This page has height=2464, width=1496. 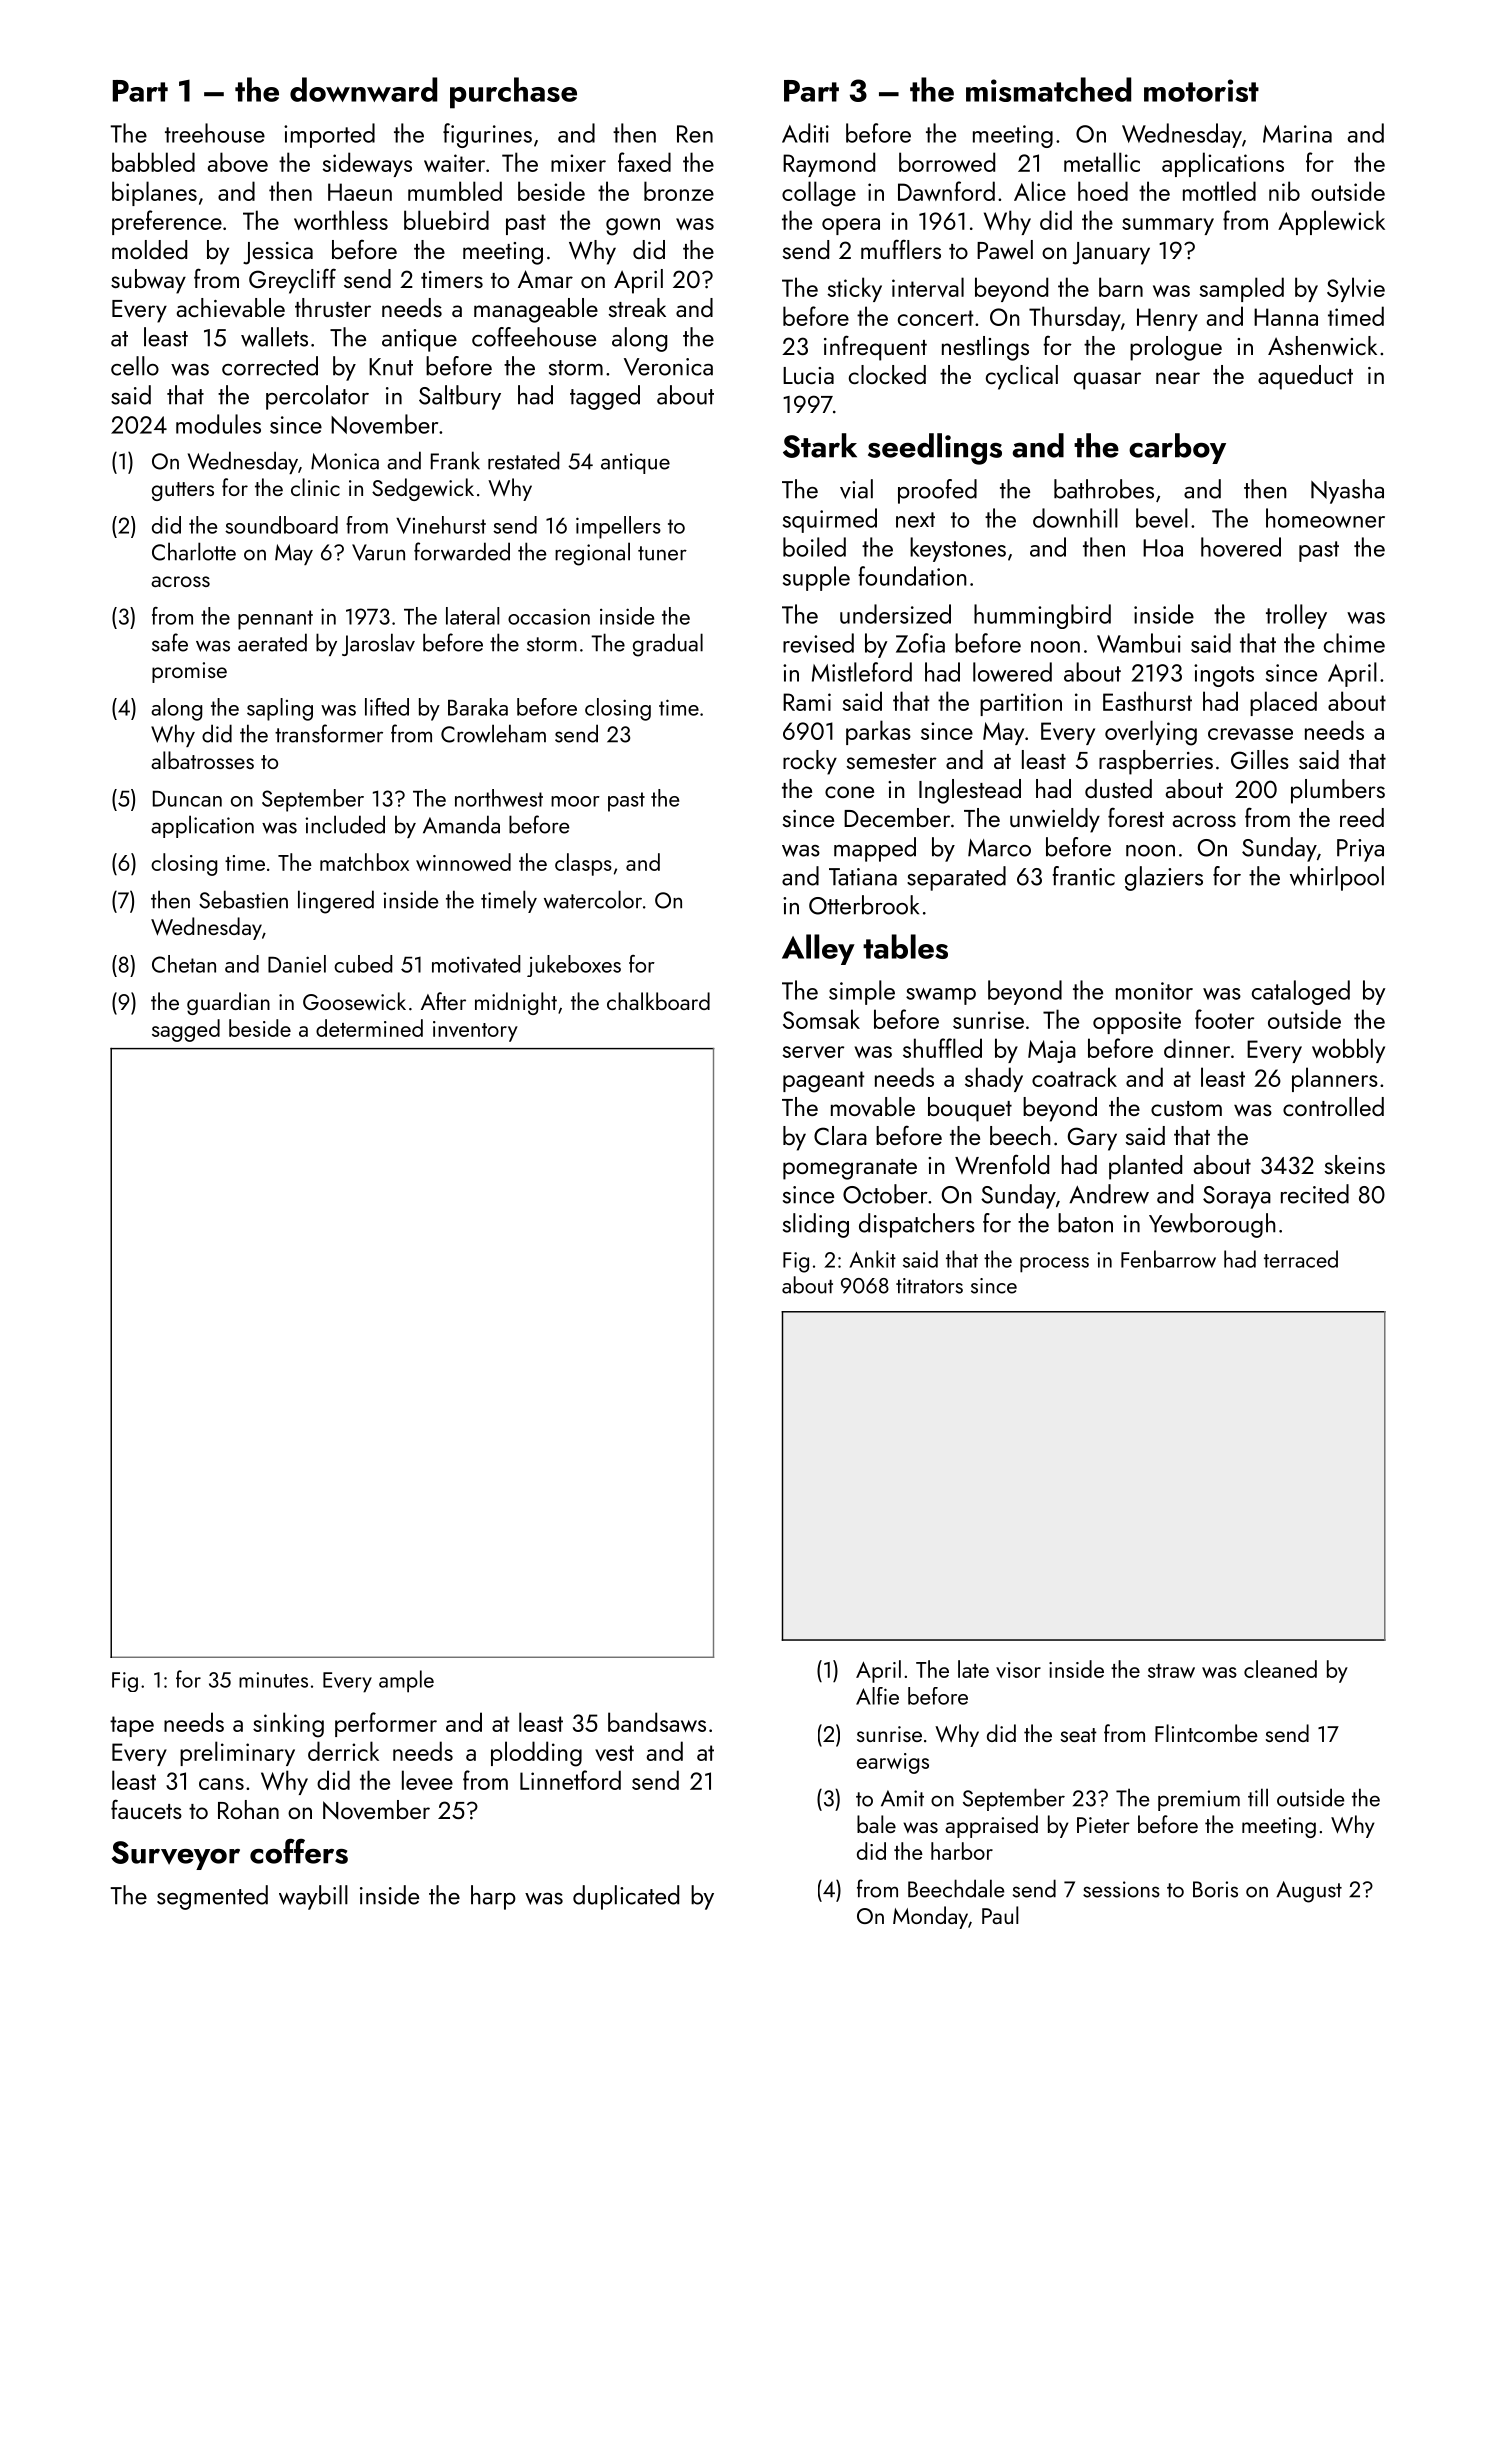 What do you see at coordinates (657, 1722) in the page?
I see `bandsaws` at bounding box center [657, 1722].
